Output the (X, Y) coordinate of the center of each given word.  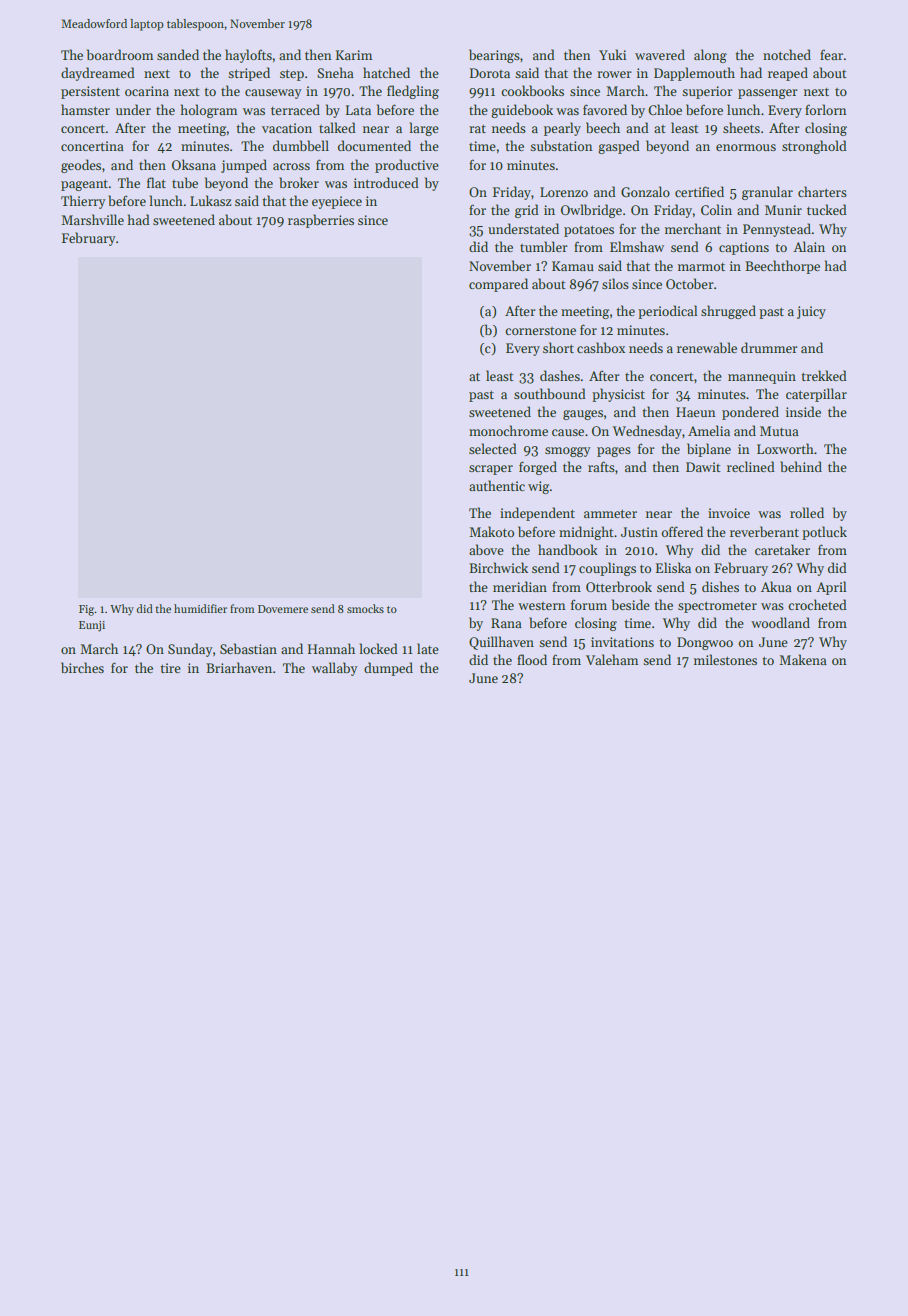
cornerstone (540, 331)
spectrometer (717, 607)
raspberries (321, 221)
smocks (365, 608)
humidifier (200, 608)
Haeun (696, 412)
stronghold (814, 147)
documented (374, 145)
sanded (178, 54)
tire (170, 668)
